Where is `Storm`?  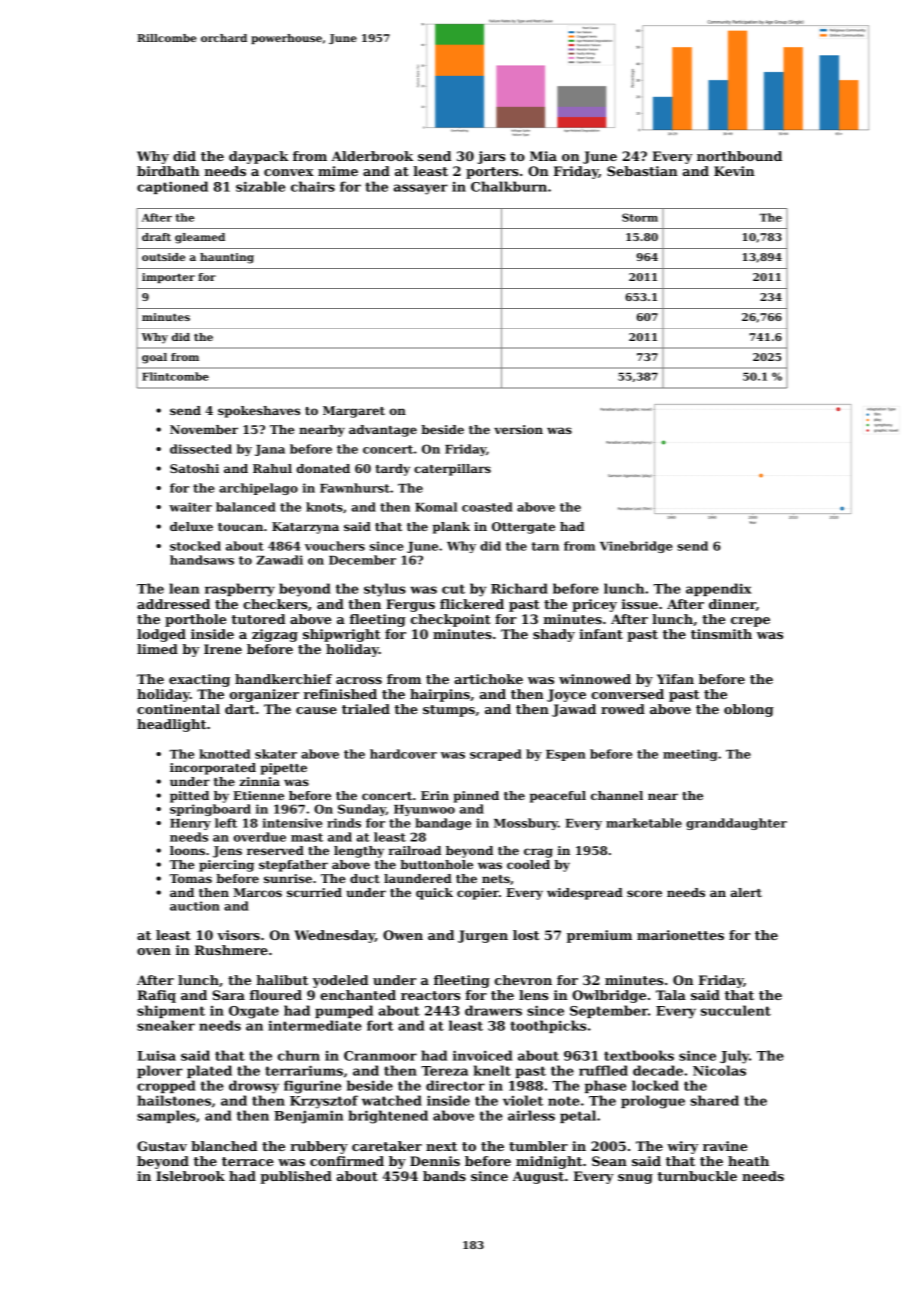
Storm is located at coordinates (640, 217).
